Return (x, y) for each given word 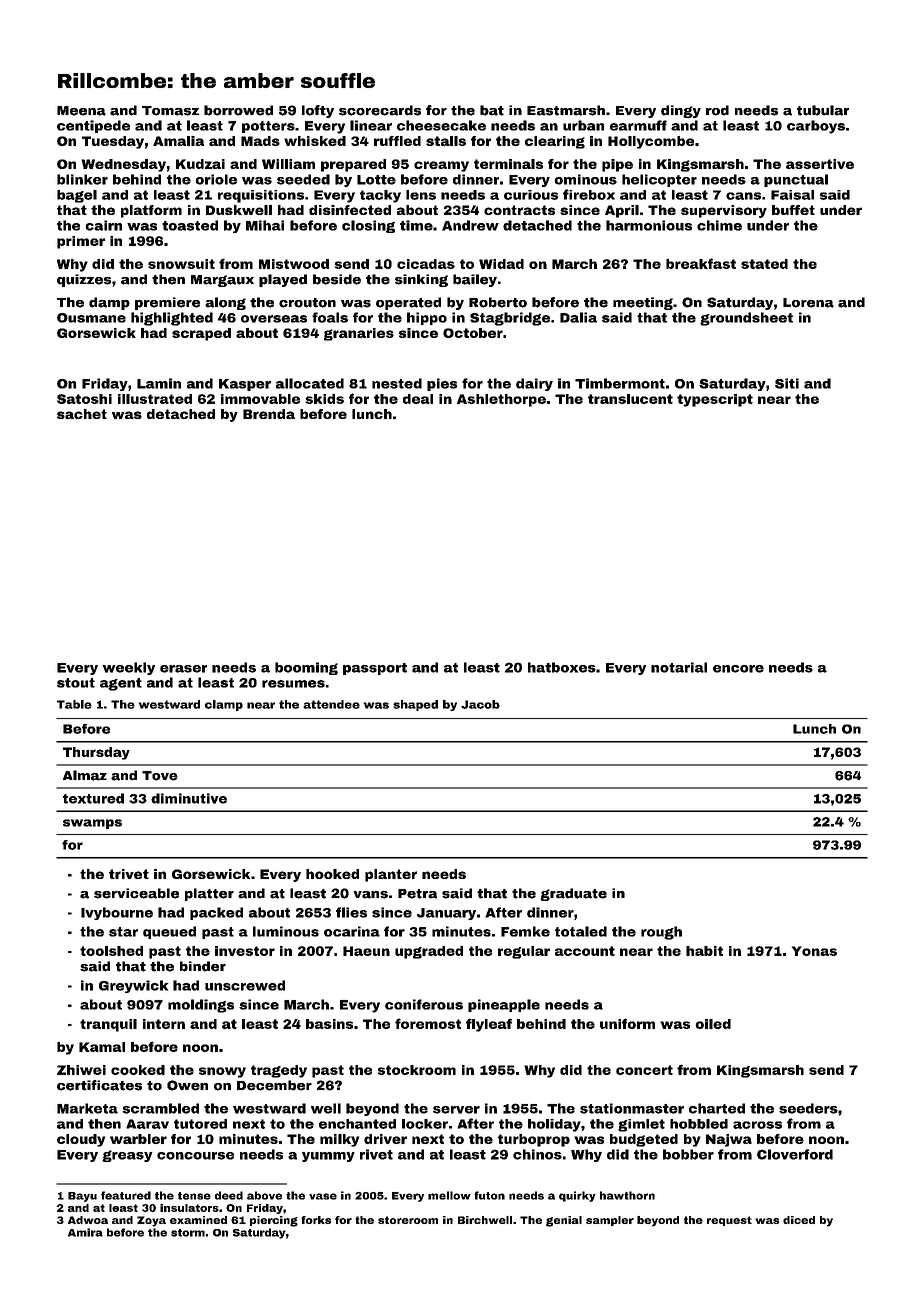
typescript (715, 400)
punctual (796, 180)
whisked (315, 141)
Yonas (814, 951)
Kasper (245, 385)
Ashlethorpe (501, 400)
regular (524, 952)
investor (245, 951)
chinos (537, 1154)
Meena (81, 111)
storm (188, 1233)
